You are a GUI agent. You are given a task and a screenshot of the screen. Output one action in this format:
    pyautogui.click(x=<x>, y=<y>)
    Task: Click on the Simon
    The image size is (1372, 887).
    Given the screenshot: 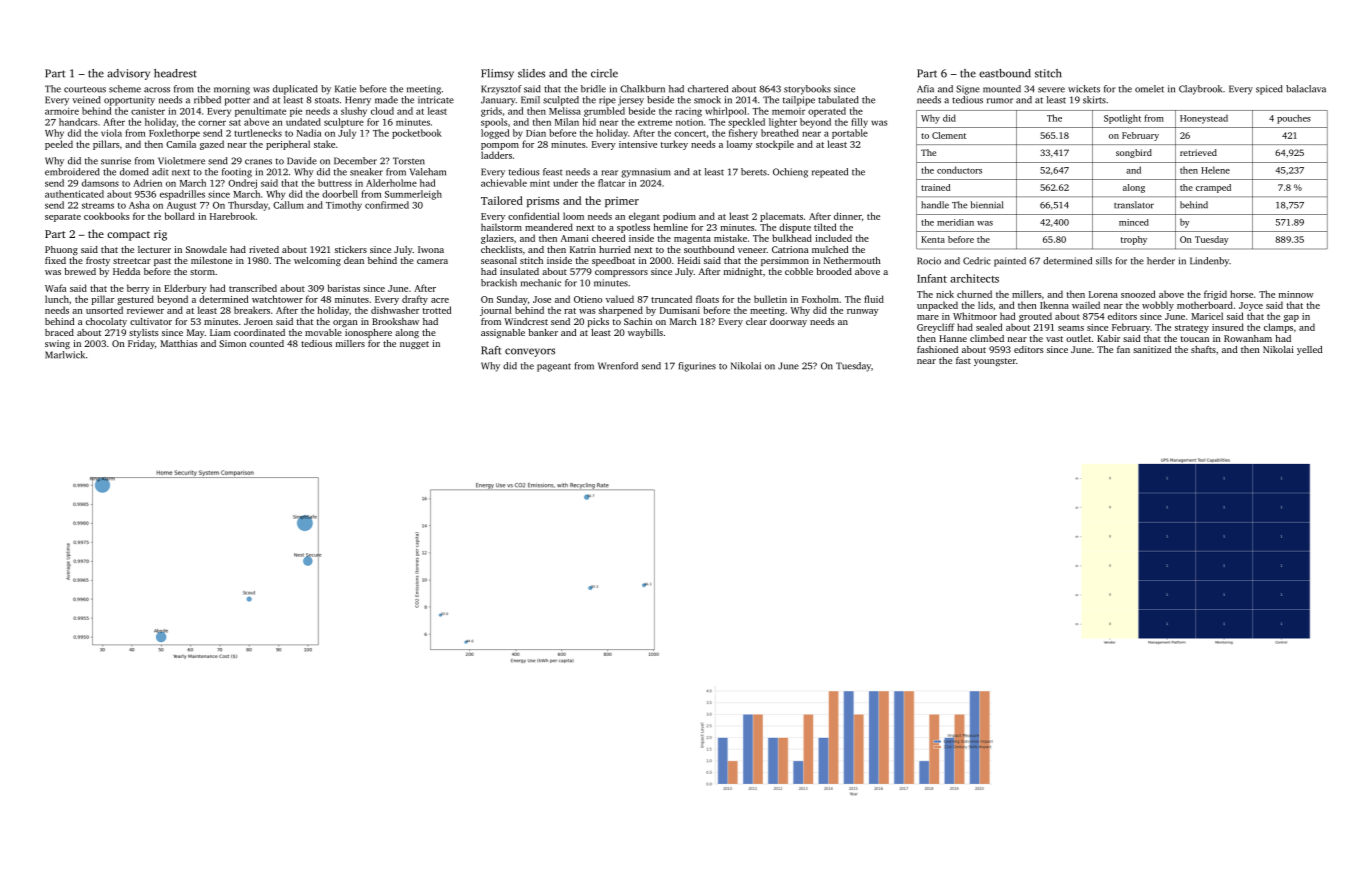 What is the action you would take?
    pyautogui.click(x=232, y=343)
